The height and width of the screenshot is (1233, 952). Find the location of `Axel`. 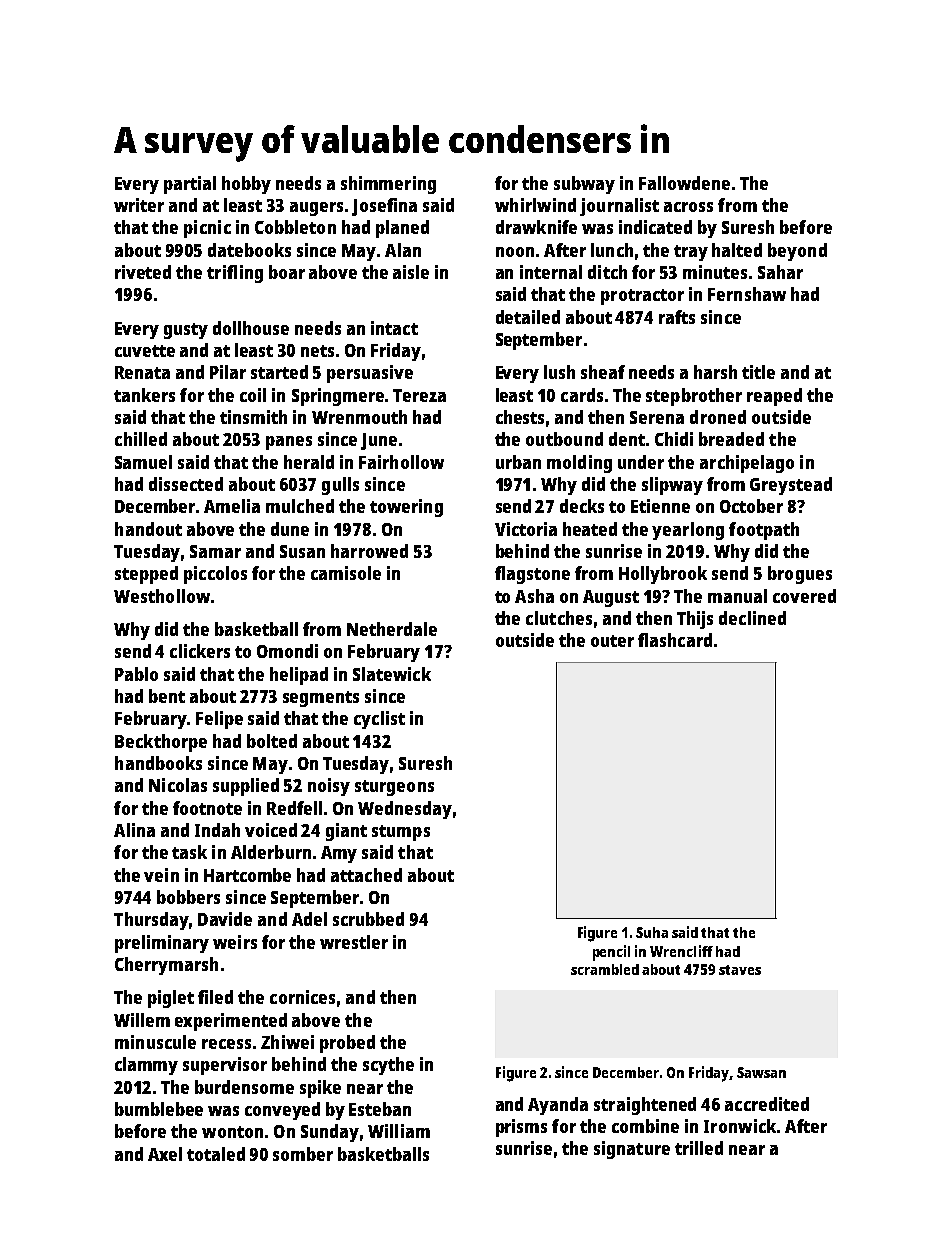

Axel is located at coordinates (165, 1154).
